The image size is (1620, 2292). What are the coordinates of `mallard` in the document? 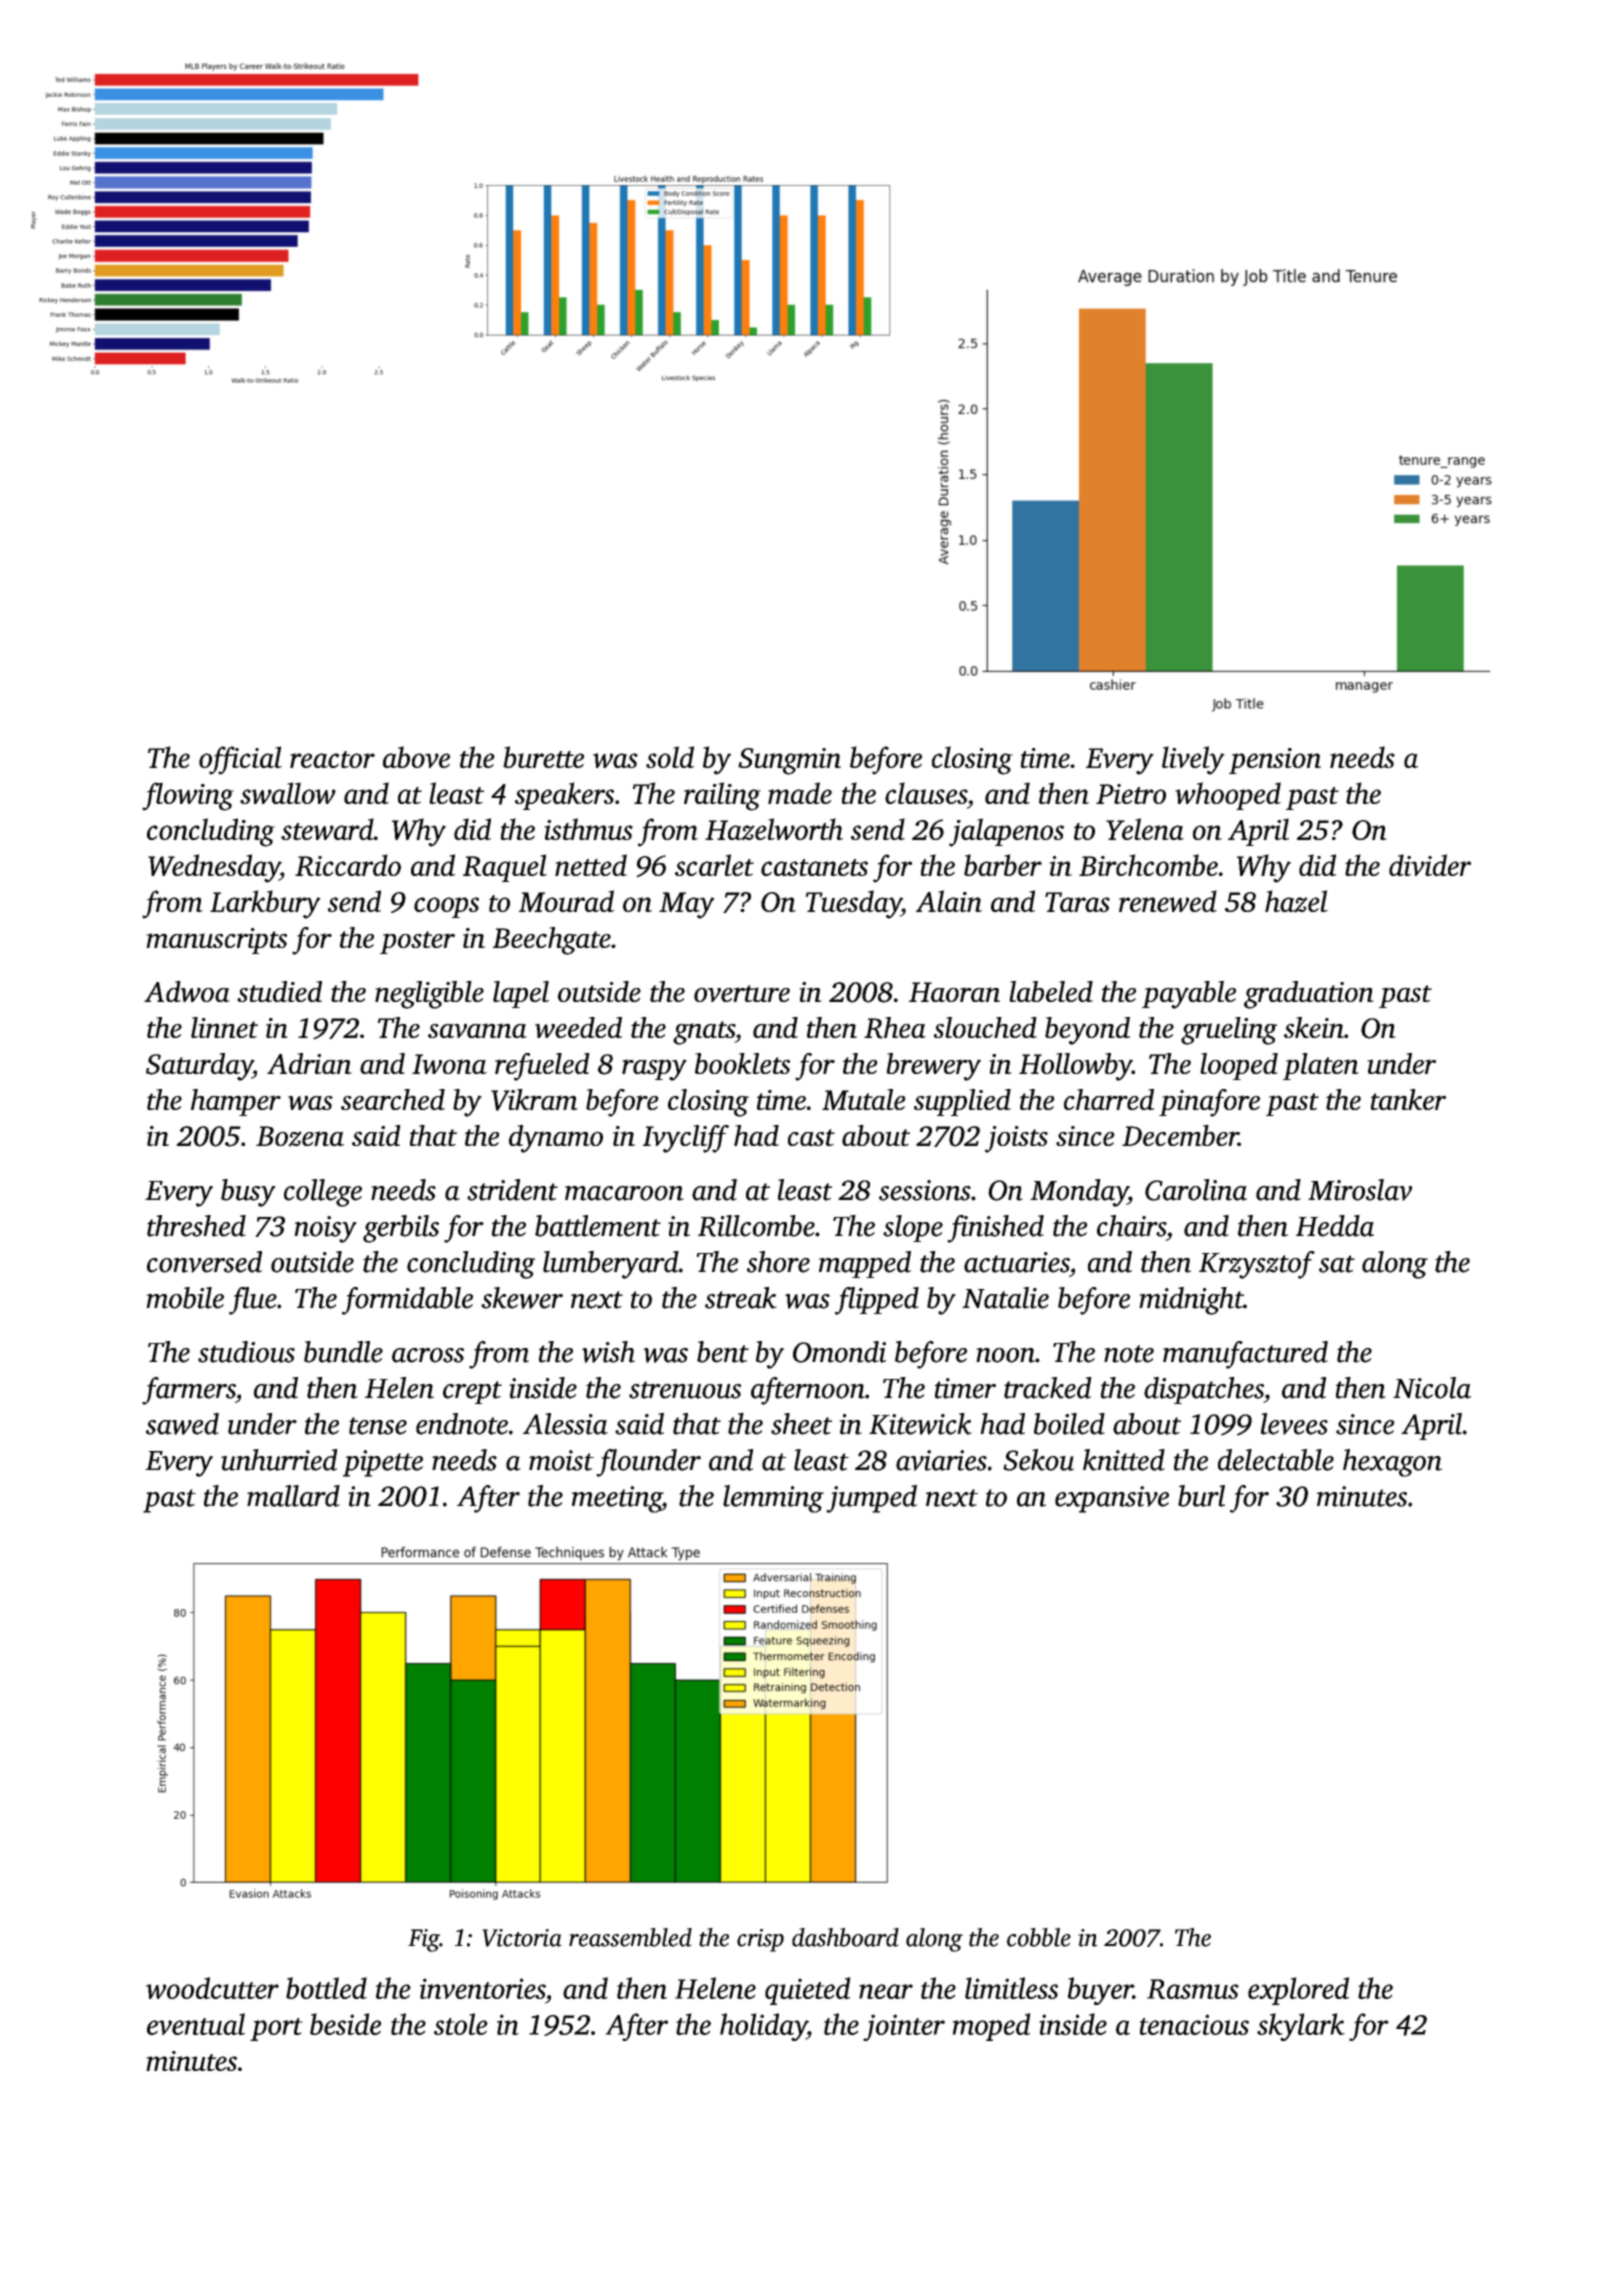 It's located at (293, 1496).
